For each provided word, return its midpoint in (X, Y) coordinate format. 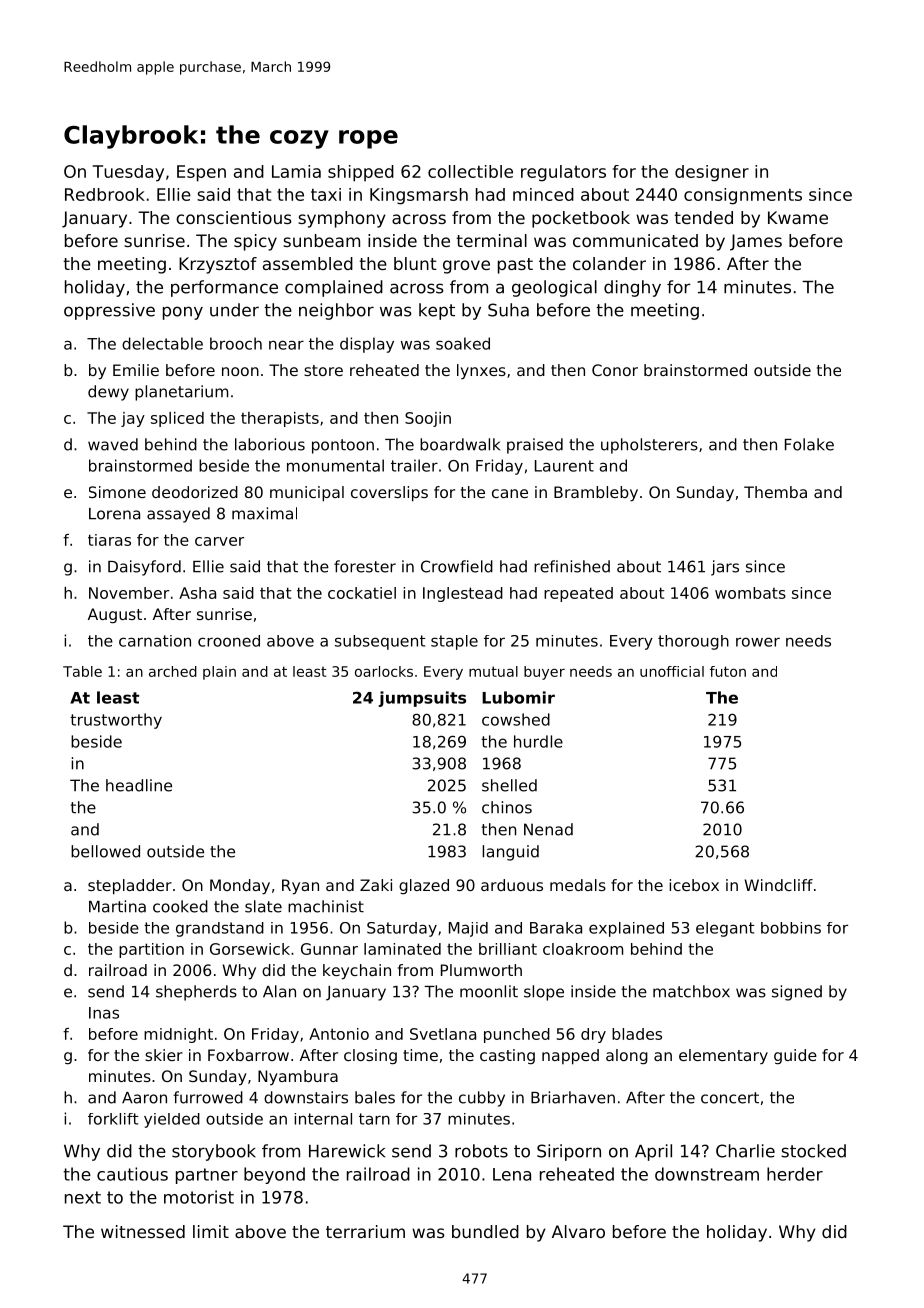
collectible (470, 171)
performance (224, 288)
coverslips (389, 494)
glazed (424, 886)
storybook (214, 1152)
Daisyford (144, 568)
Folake (809, 444)
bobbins (791, 928)
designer (712, 173)
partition (151, 950)
